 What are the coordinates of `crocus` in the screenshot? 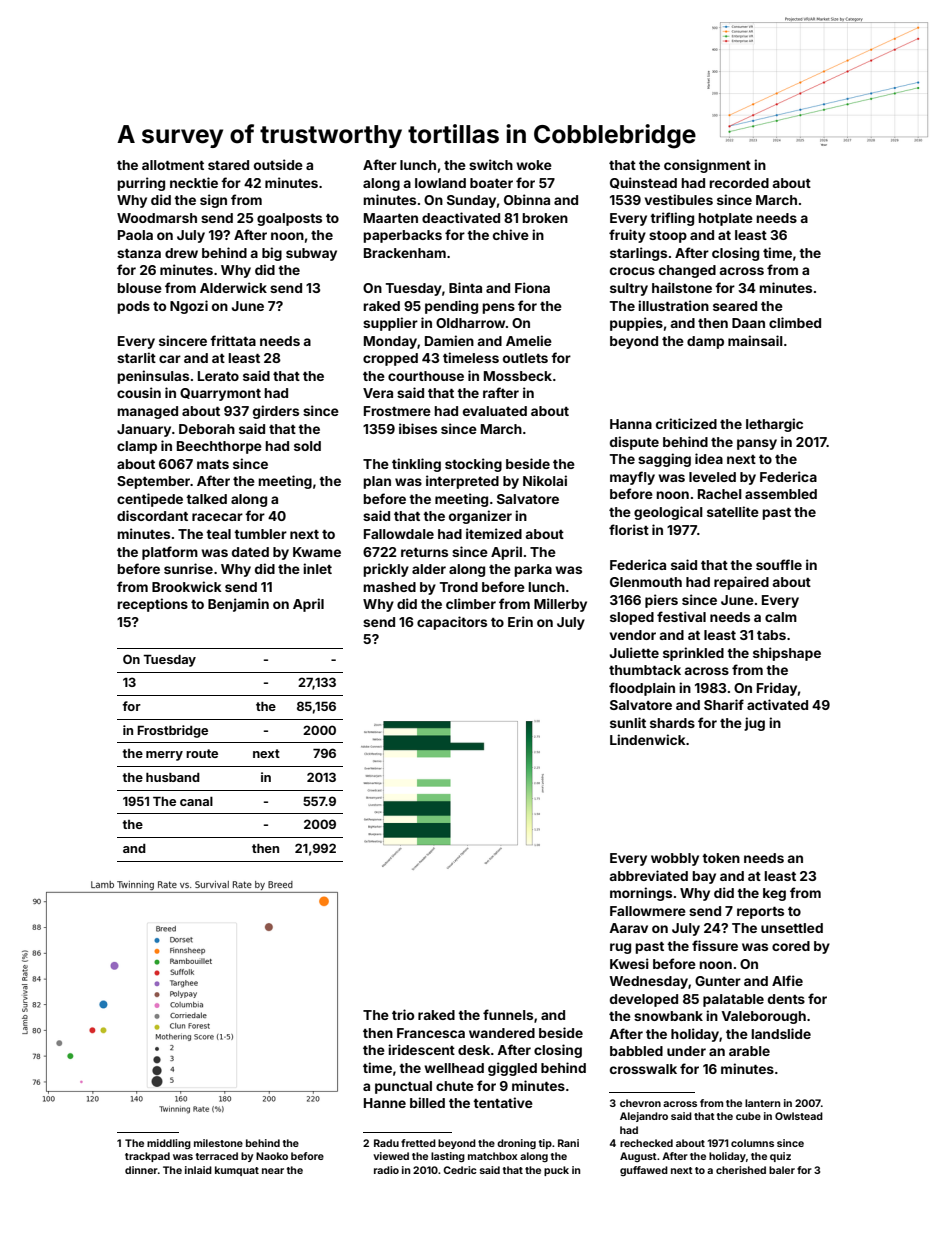 It's located at (632, 271).
